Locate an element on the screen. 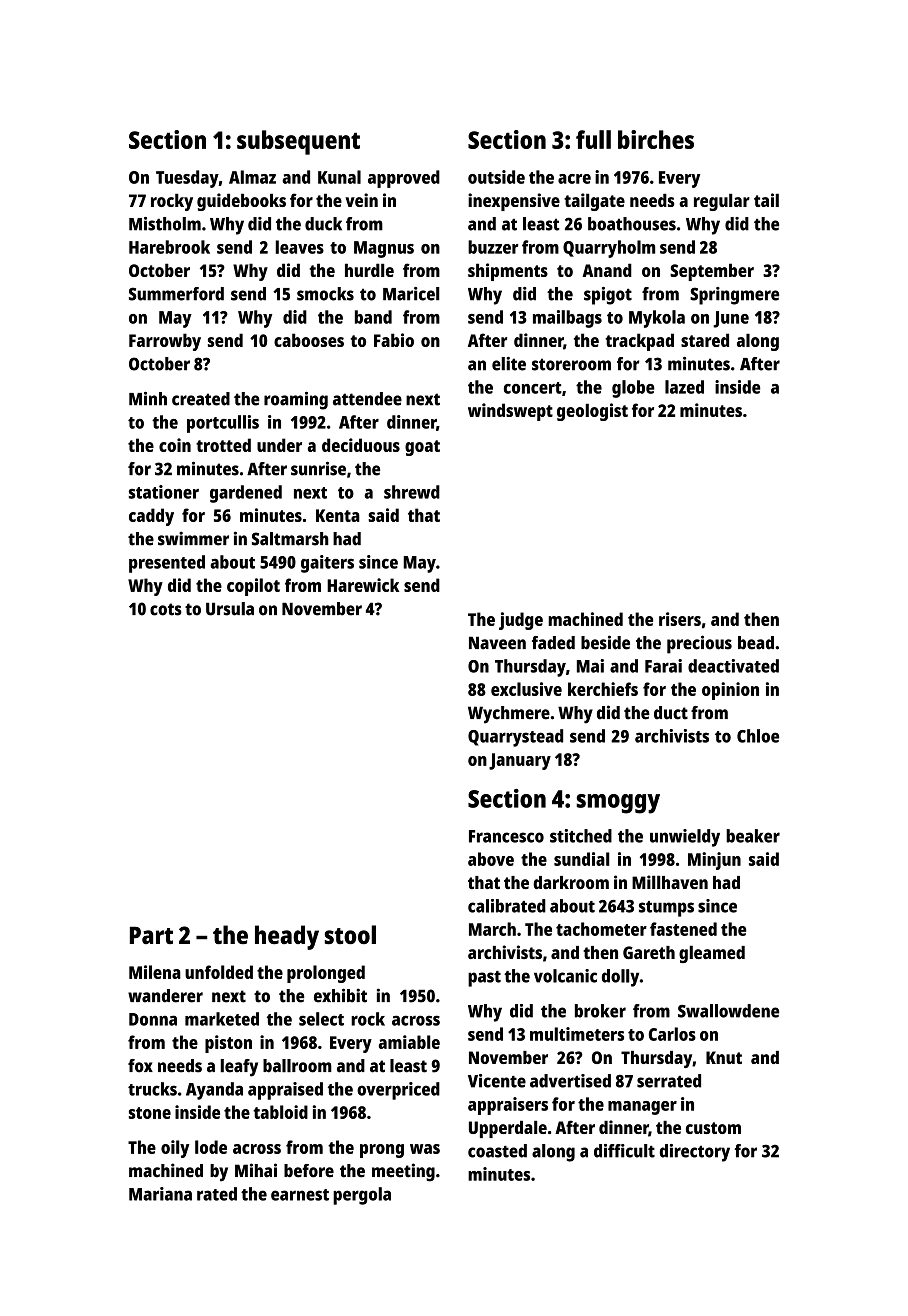  Springmere is located at coordinates (734, 296).
